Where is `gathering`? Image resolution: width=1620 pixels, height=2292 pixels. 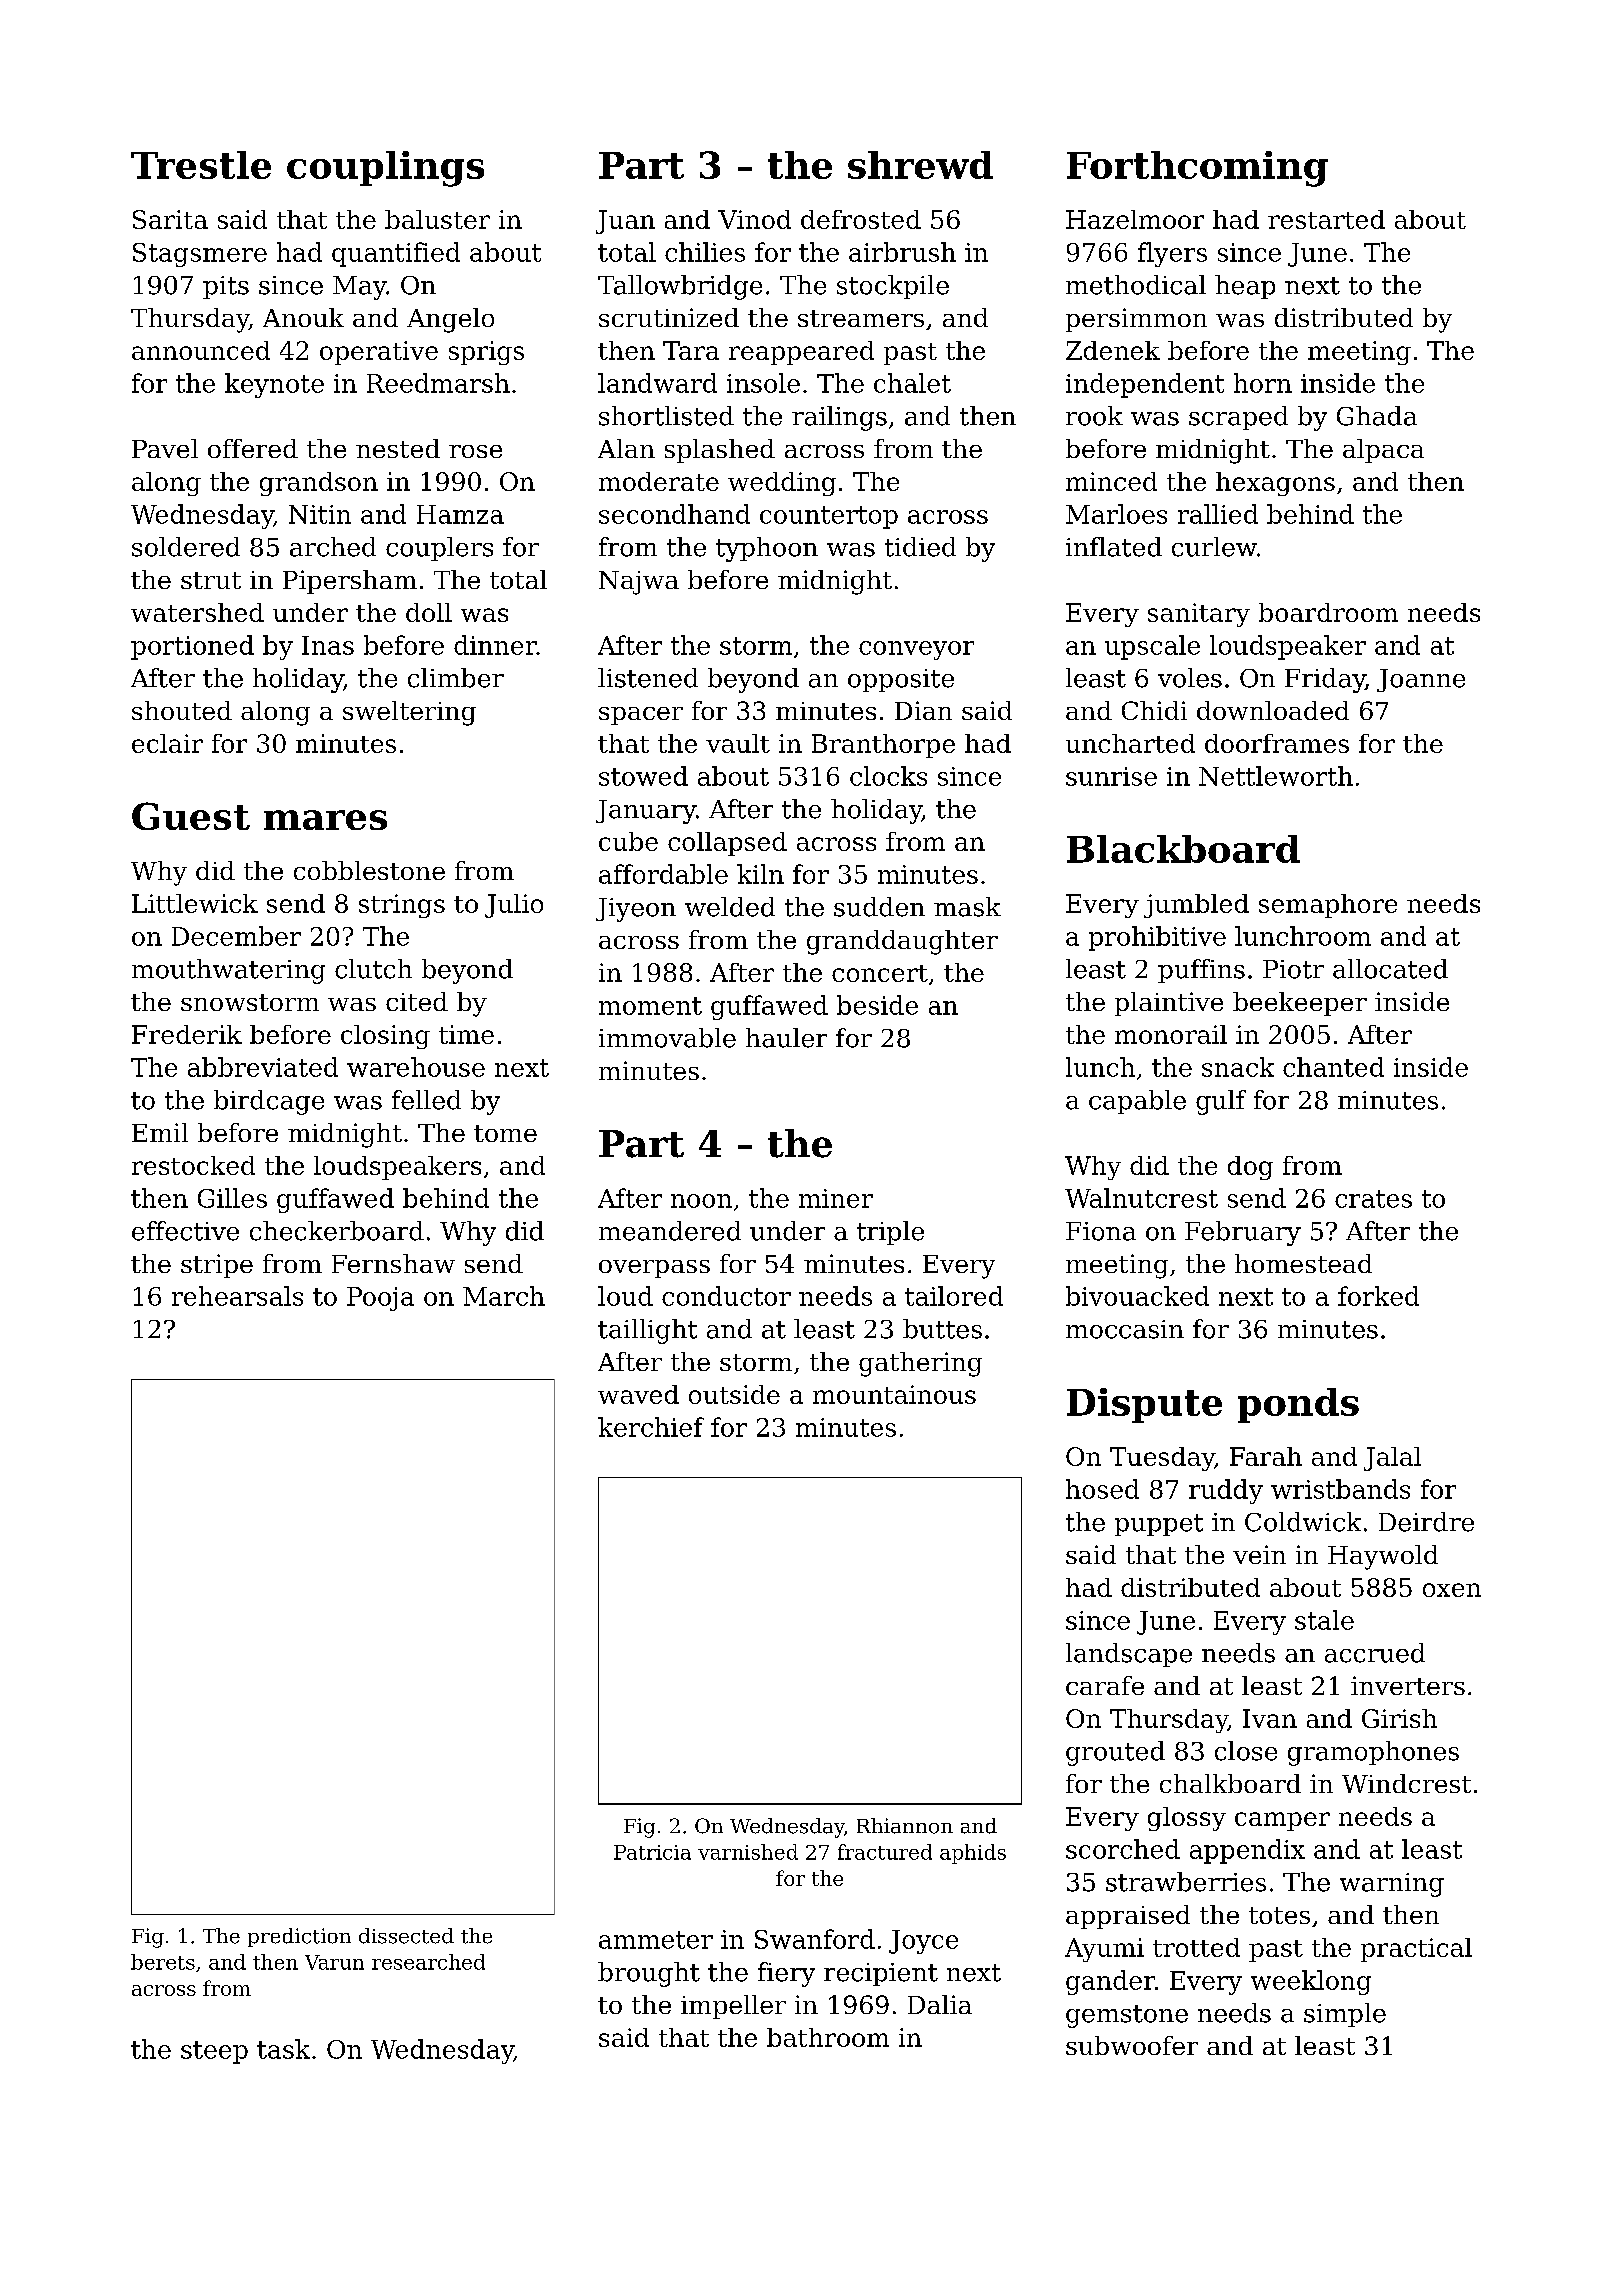 gathering is located at coordinates (920, 1364).
